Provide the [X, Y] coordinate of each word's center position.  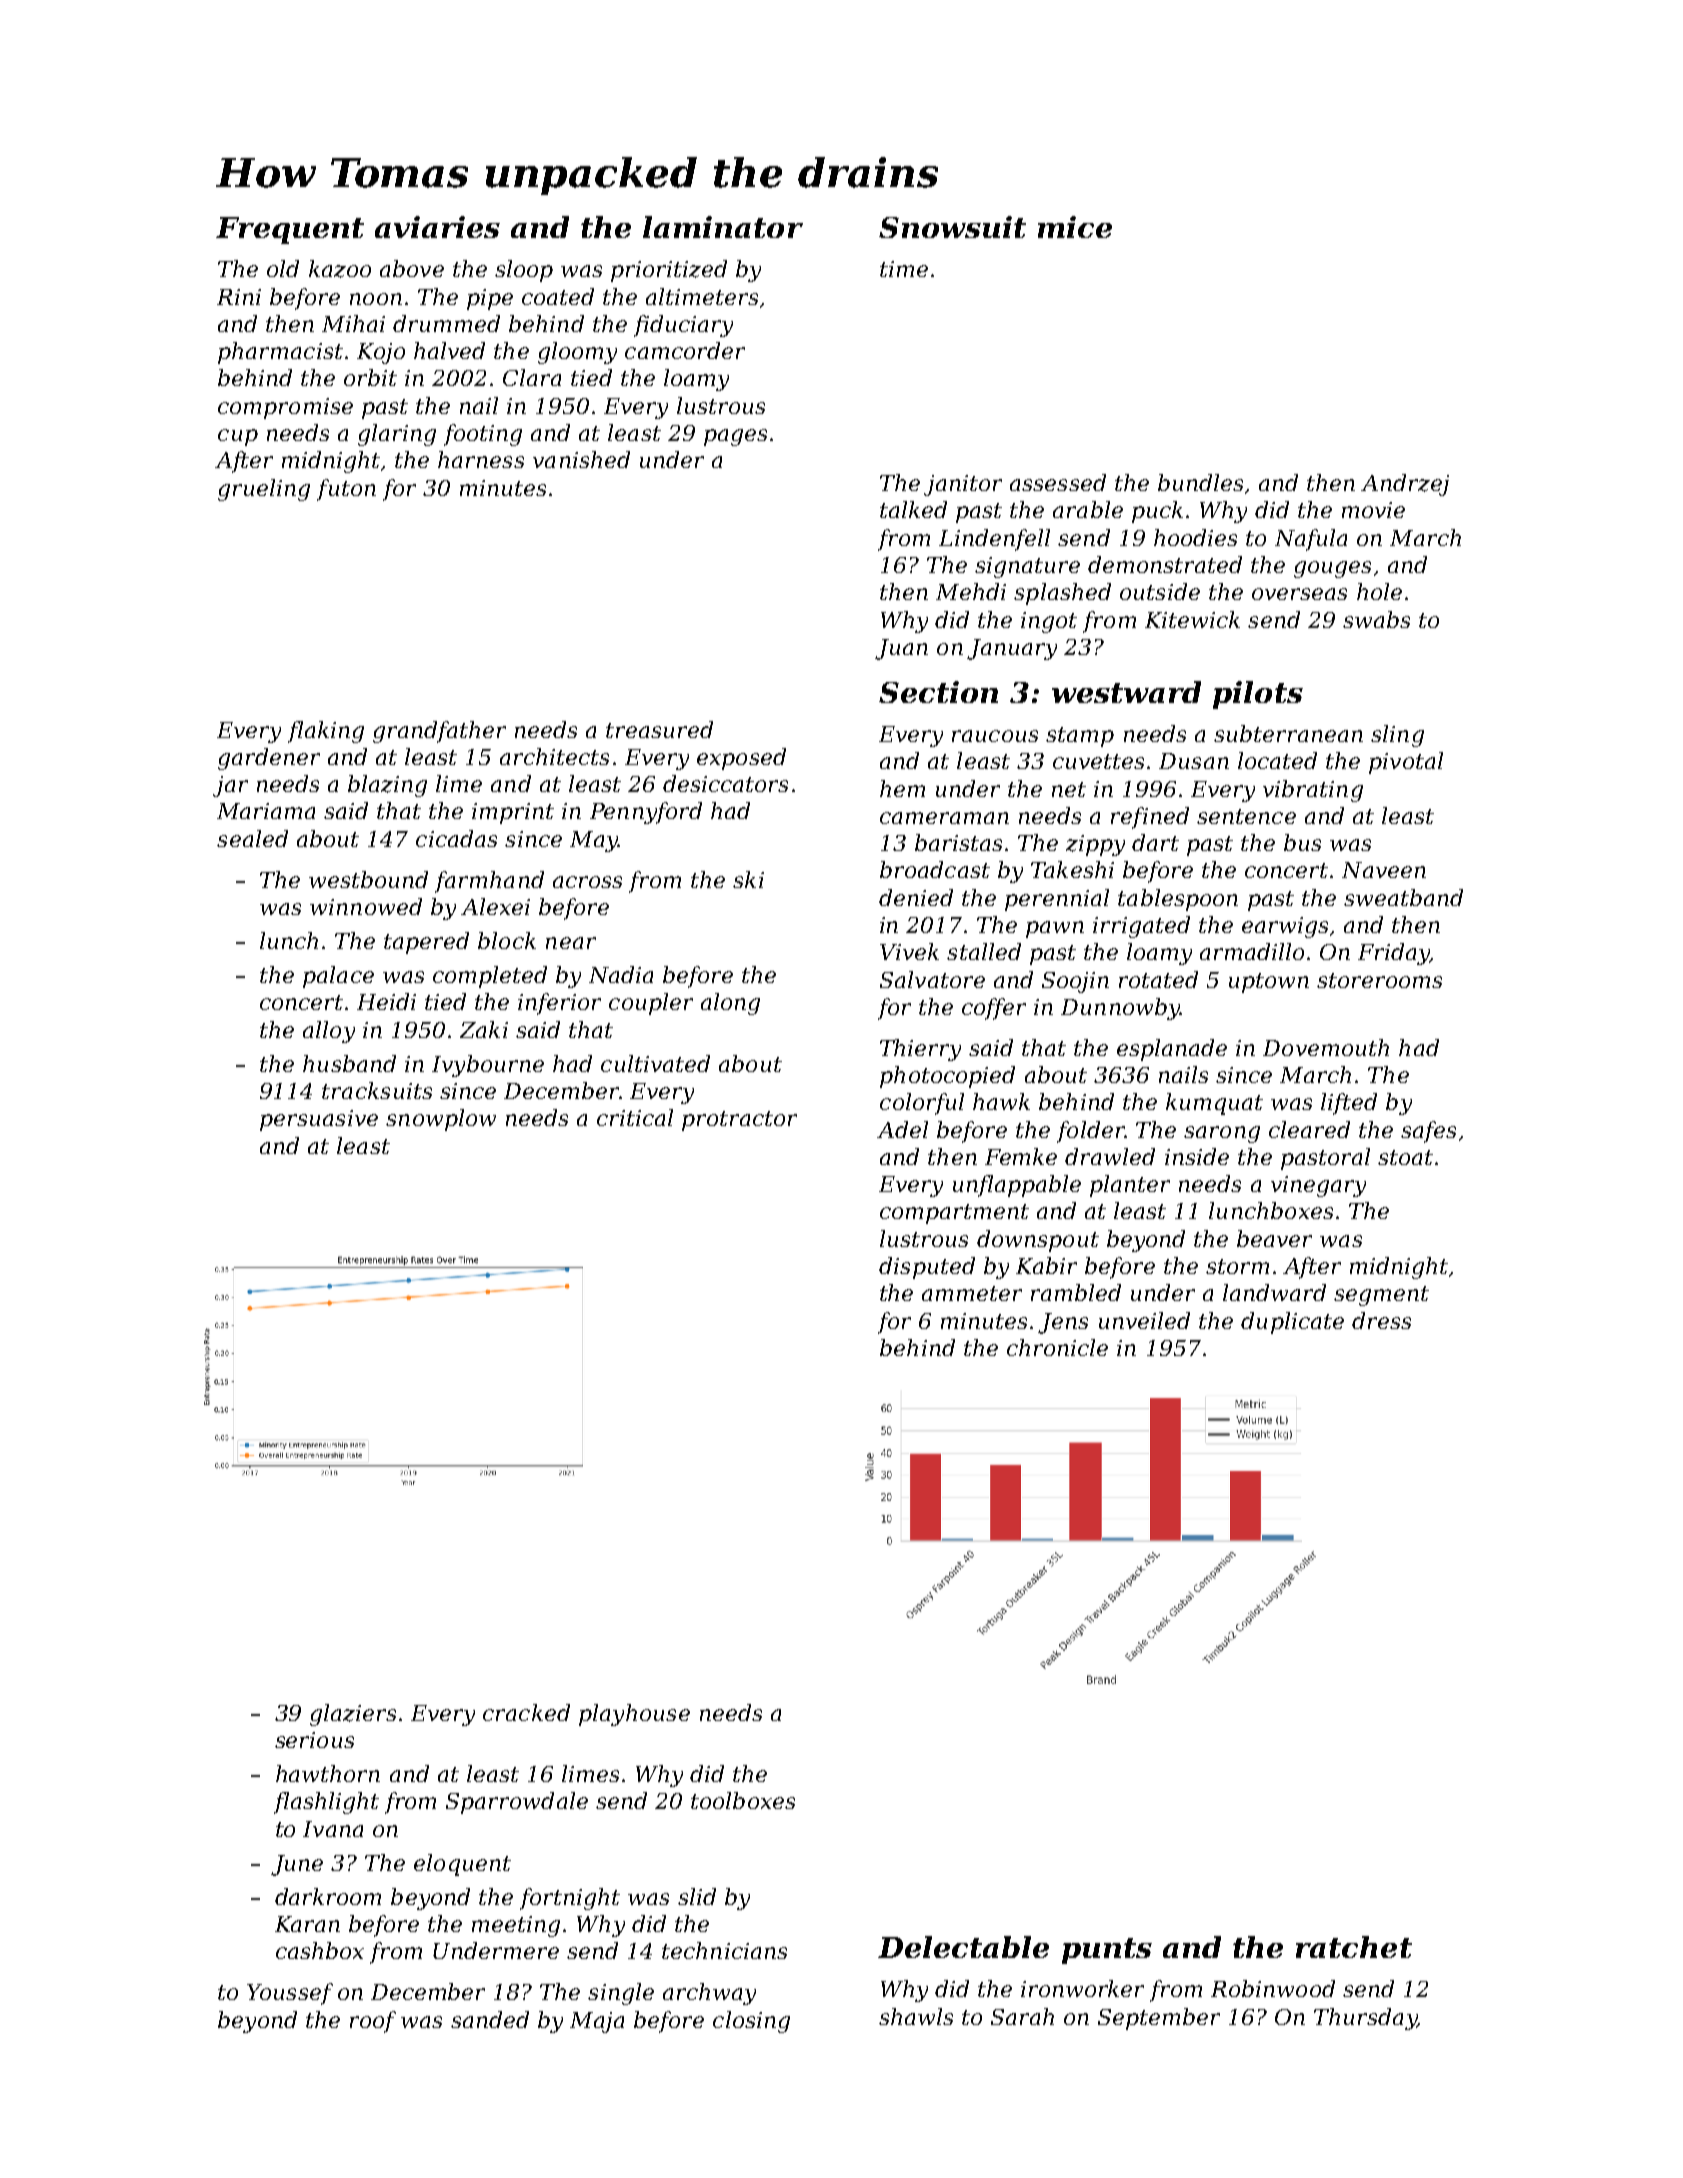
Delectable [963, 1947]
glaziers [353, 1715]
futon [346, 490]
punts [1107, 1951]
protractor [739, 1121]
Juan [901, 649]
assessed [1058, 482]
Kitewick [1192, 619]
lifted [1349, 1104]
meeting [516, 1926]
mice [1075, 227]
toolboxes [743, 1800]
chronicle [1057, 1347]
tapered [426, 943]
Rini [239, 297]
